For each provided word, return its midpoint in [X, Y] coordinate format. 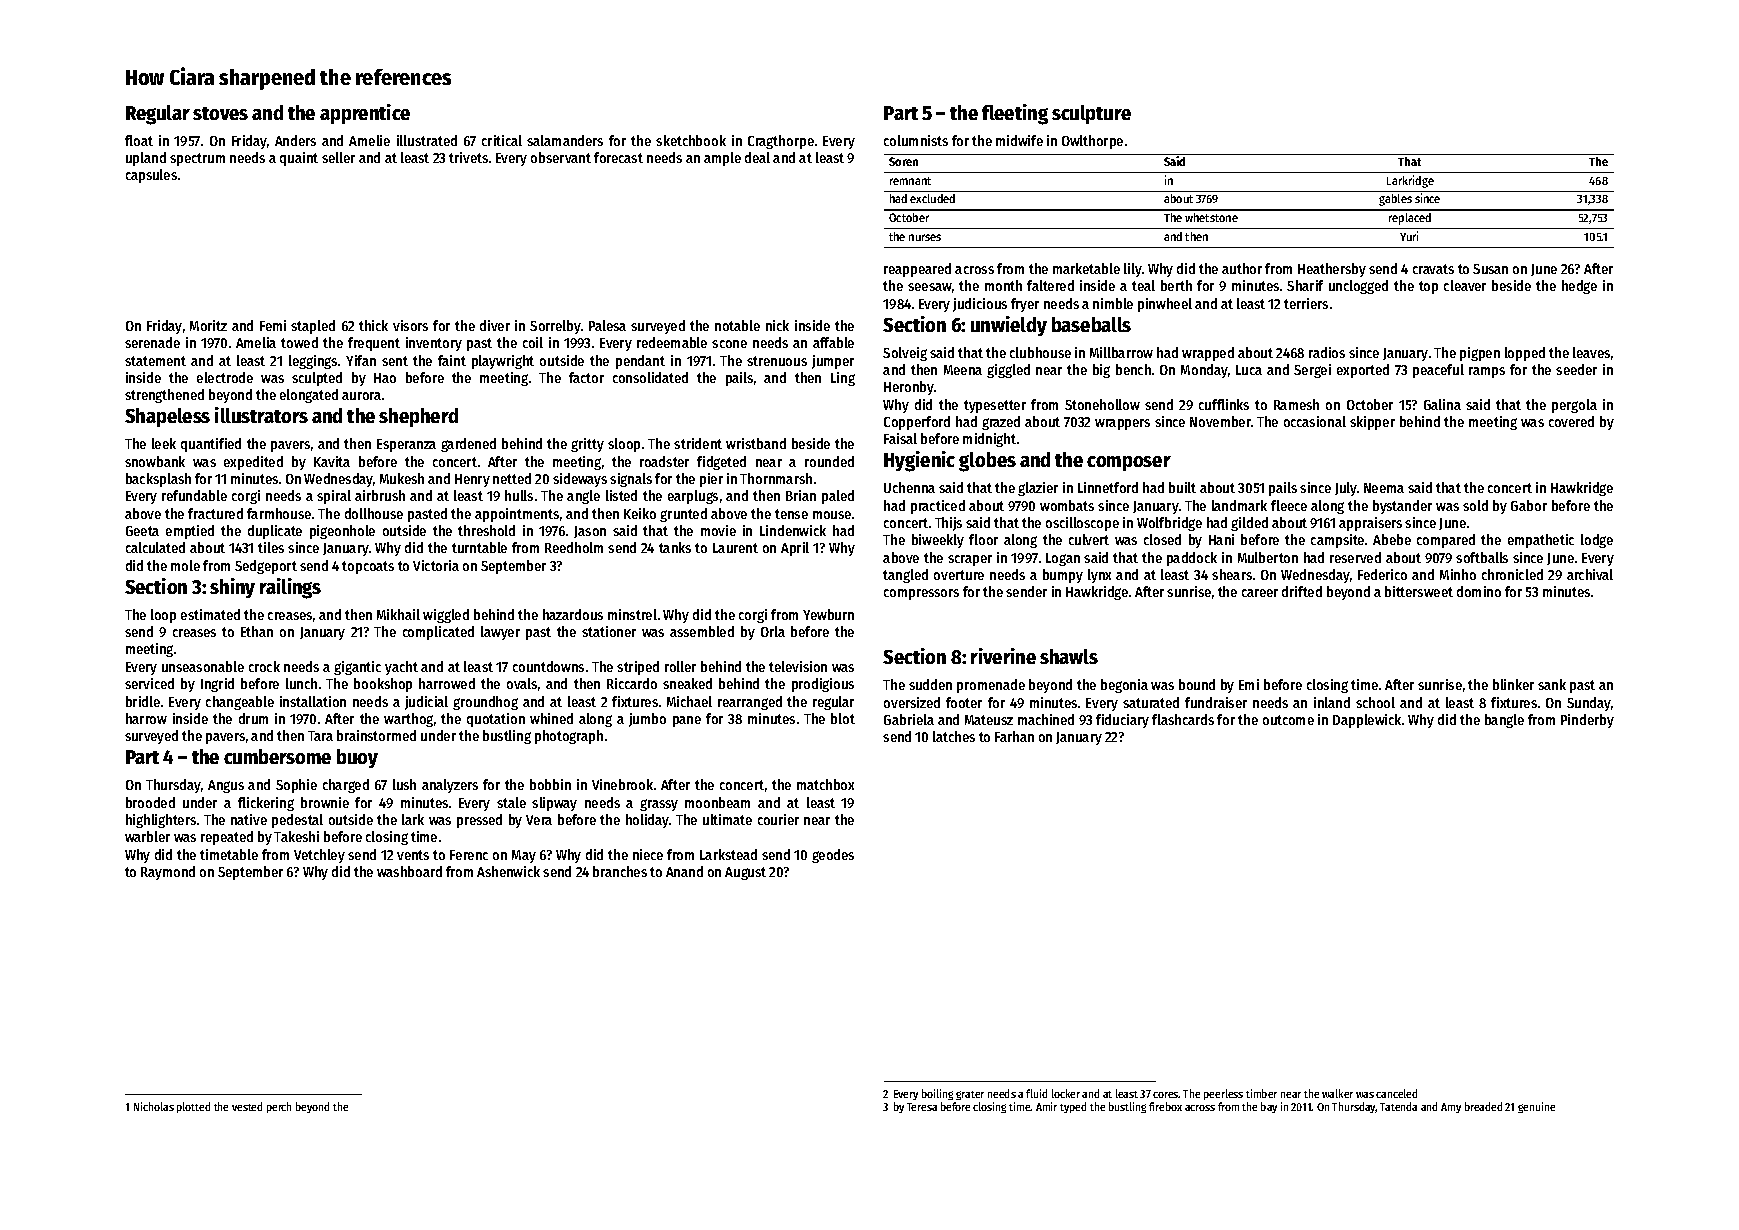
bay [1269, 1107]
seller [338, 157]
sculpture [1091, 114]
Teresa [922, 1107]
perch [279, 1107]
